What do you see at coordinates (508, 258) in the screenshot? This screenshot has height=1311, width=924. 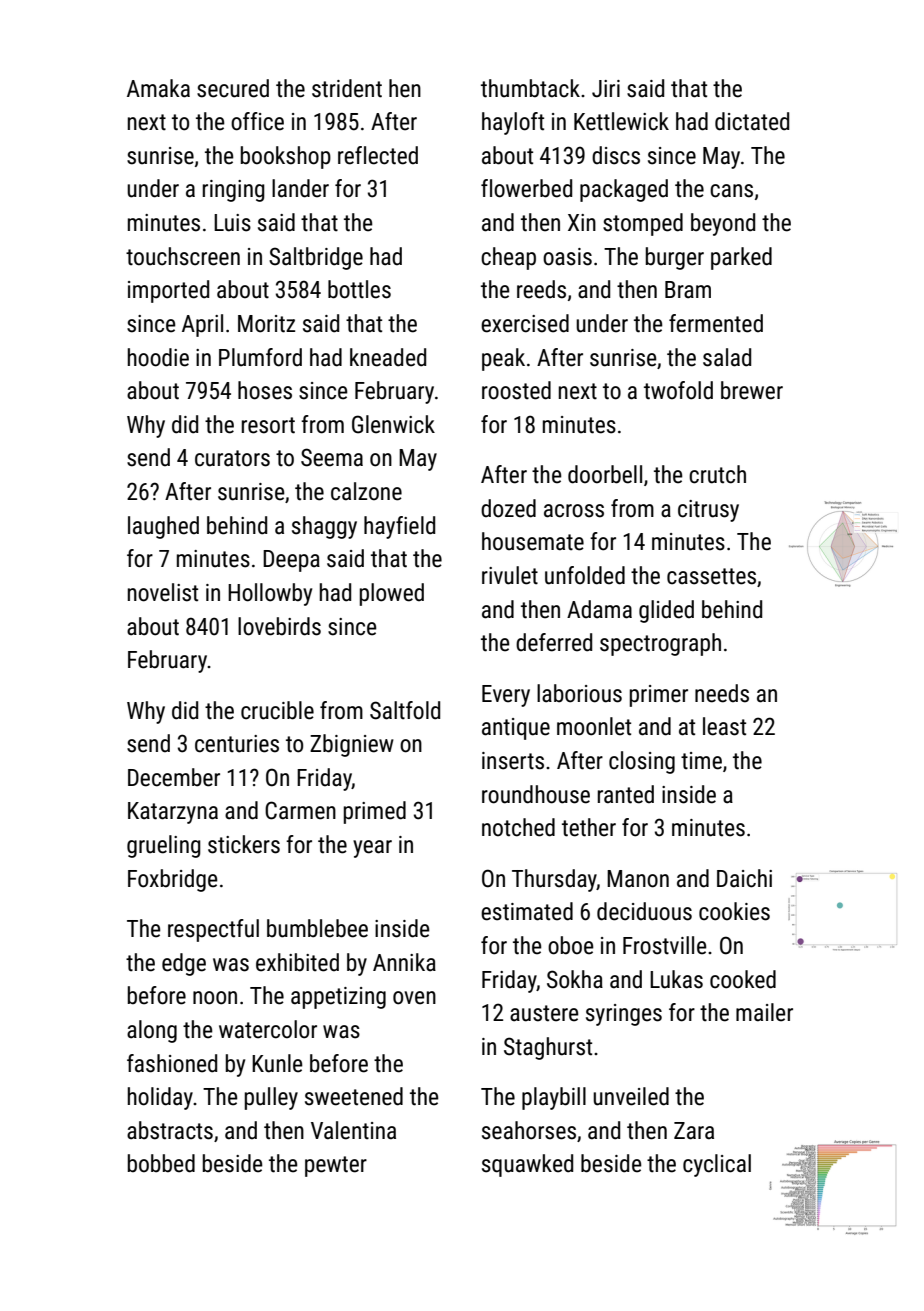 I see `cheap` at bounding box center [508, 258].
